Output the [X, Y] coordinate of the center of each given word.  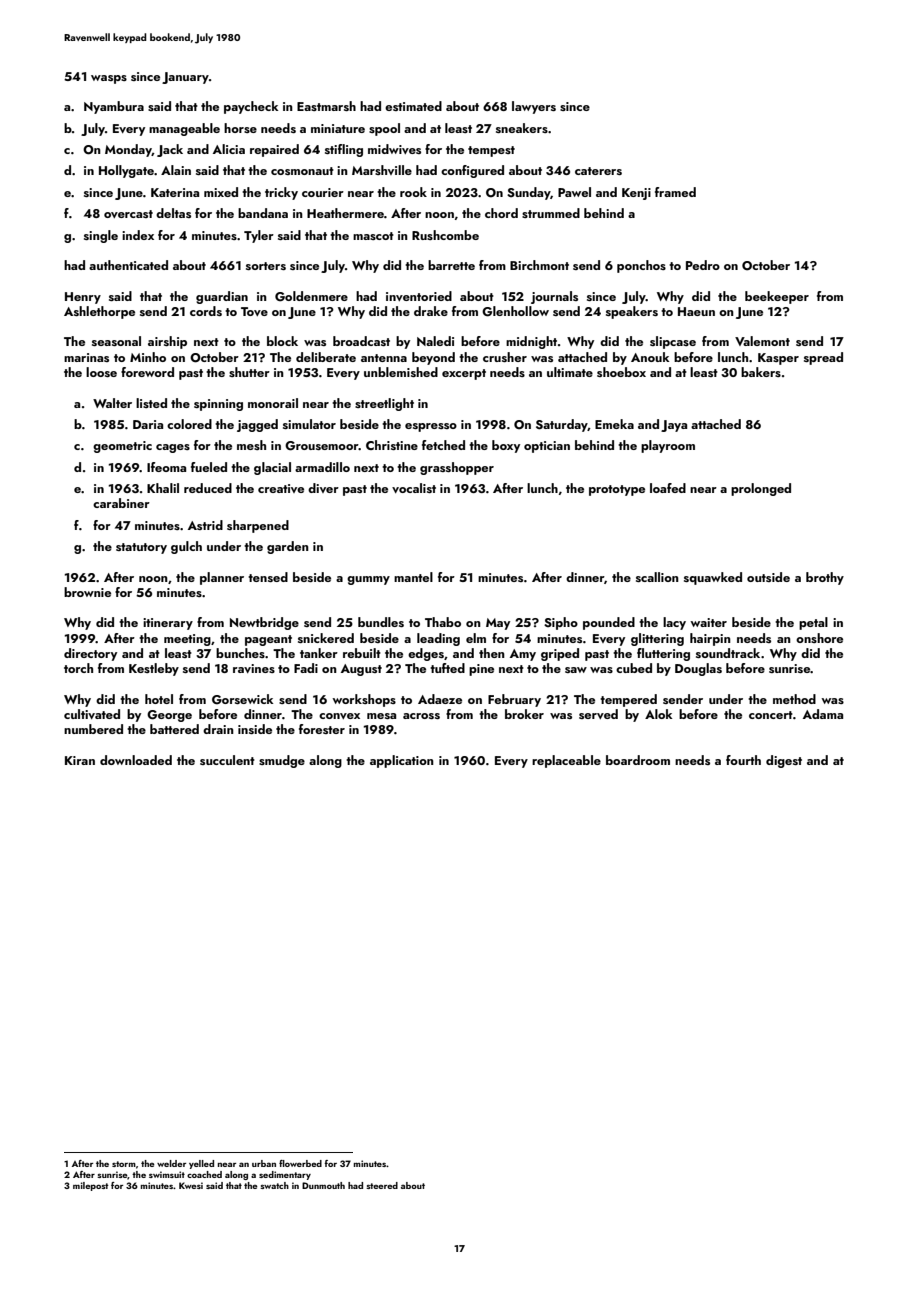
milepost [91, 1186]
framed [675, 192]
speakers [632, 312]
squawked [713, 578]
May [498, 624]
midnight [531, 342]
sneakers [522, 128]
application [402, 761]
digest [784, 761]
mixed [221, 192]
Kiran [80, 760]
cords [206, 311]
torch [78, 668]
